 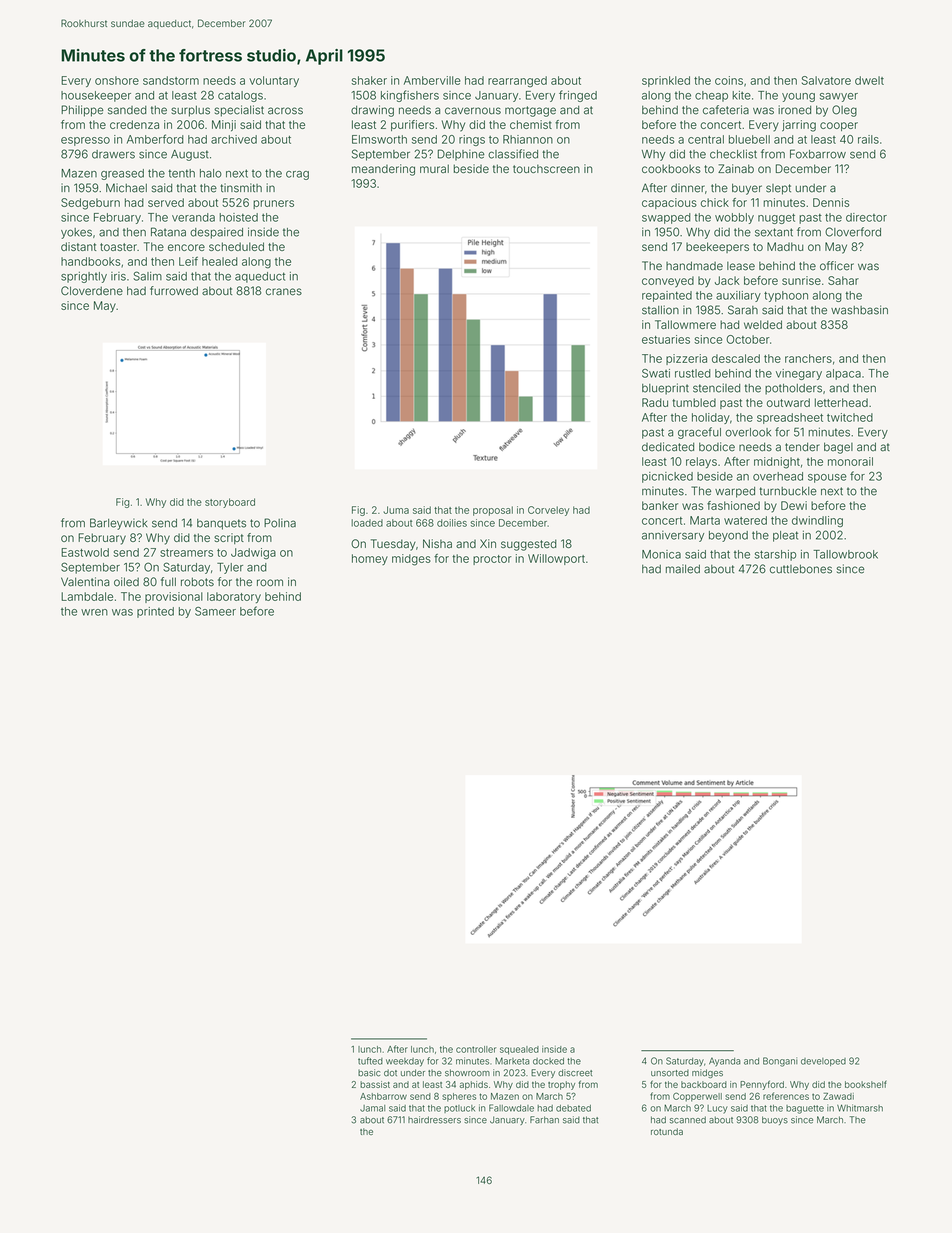 I want to click on printed, so click(x=155, y=612).
